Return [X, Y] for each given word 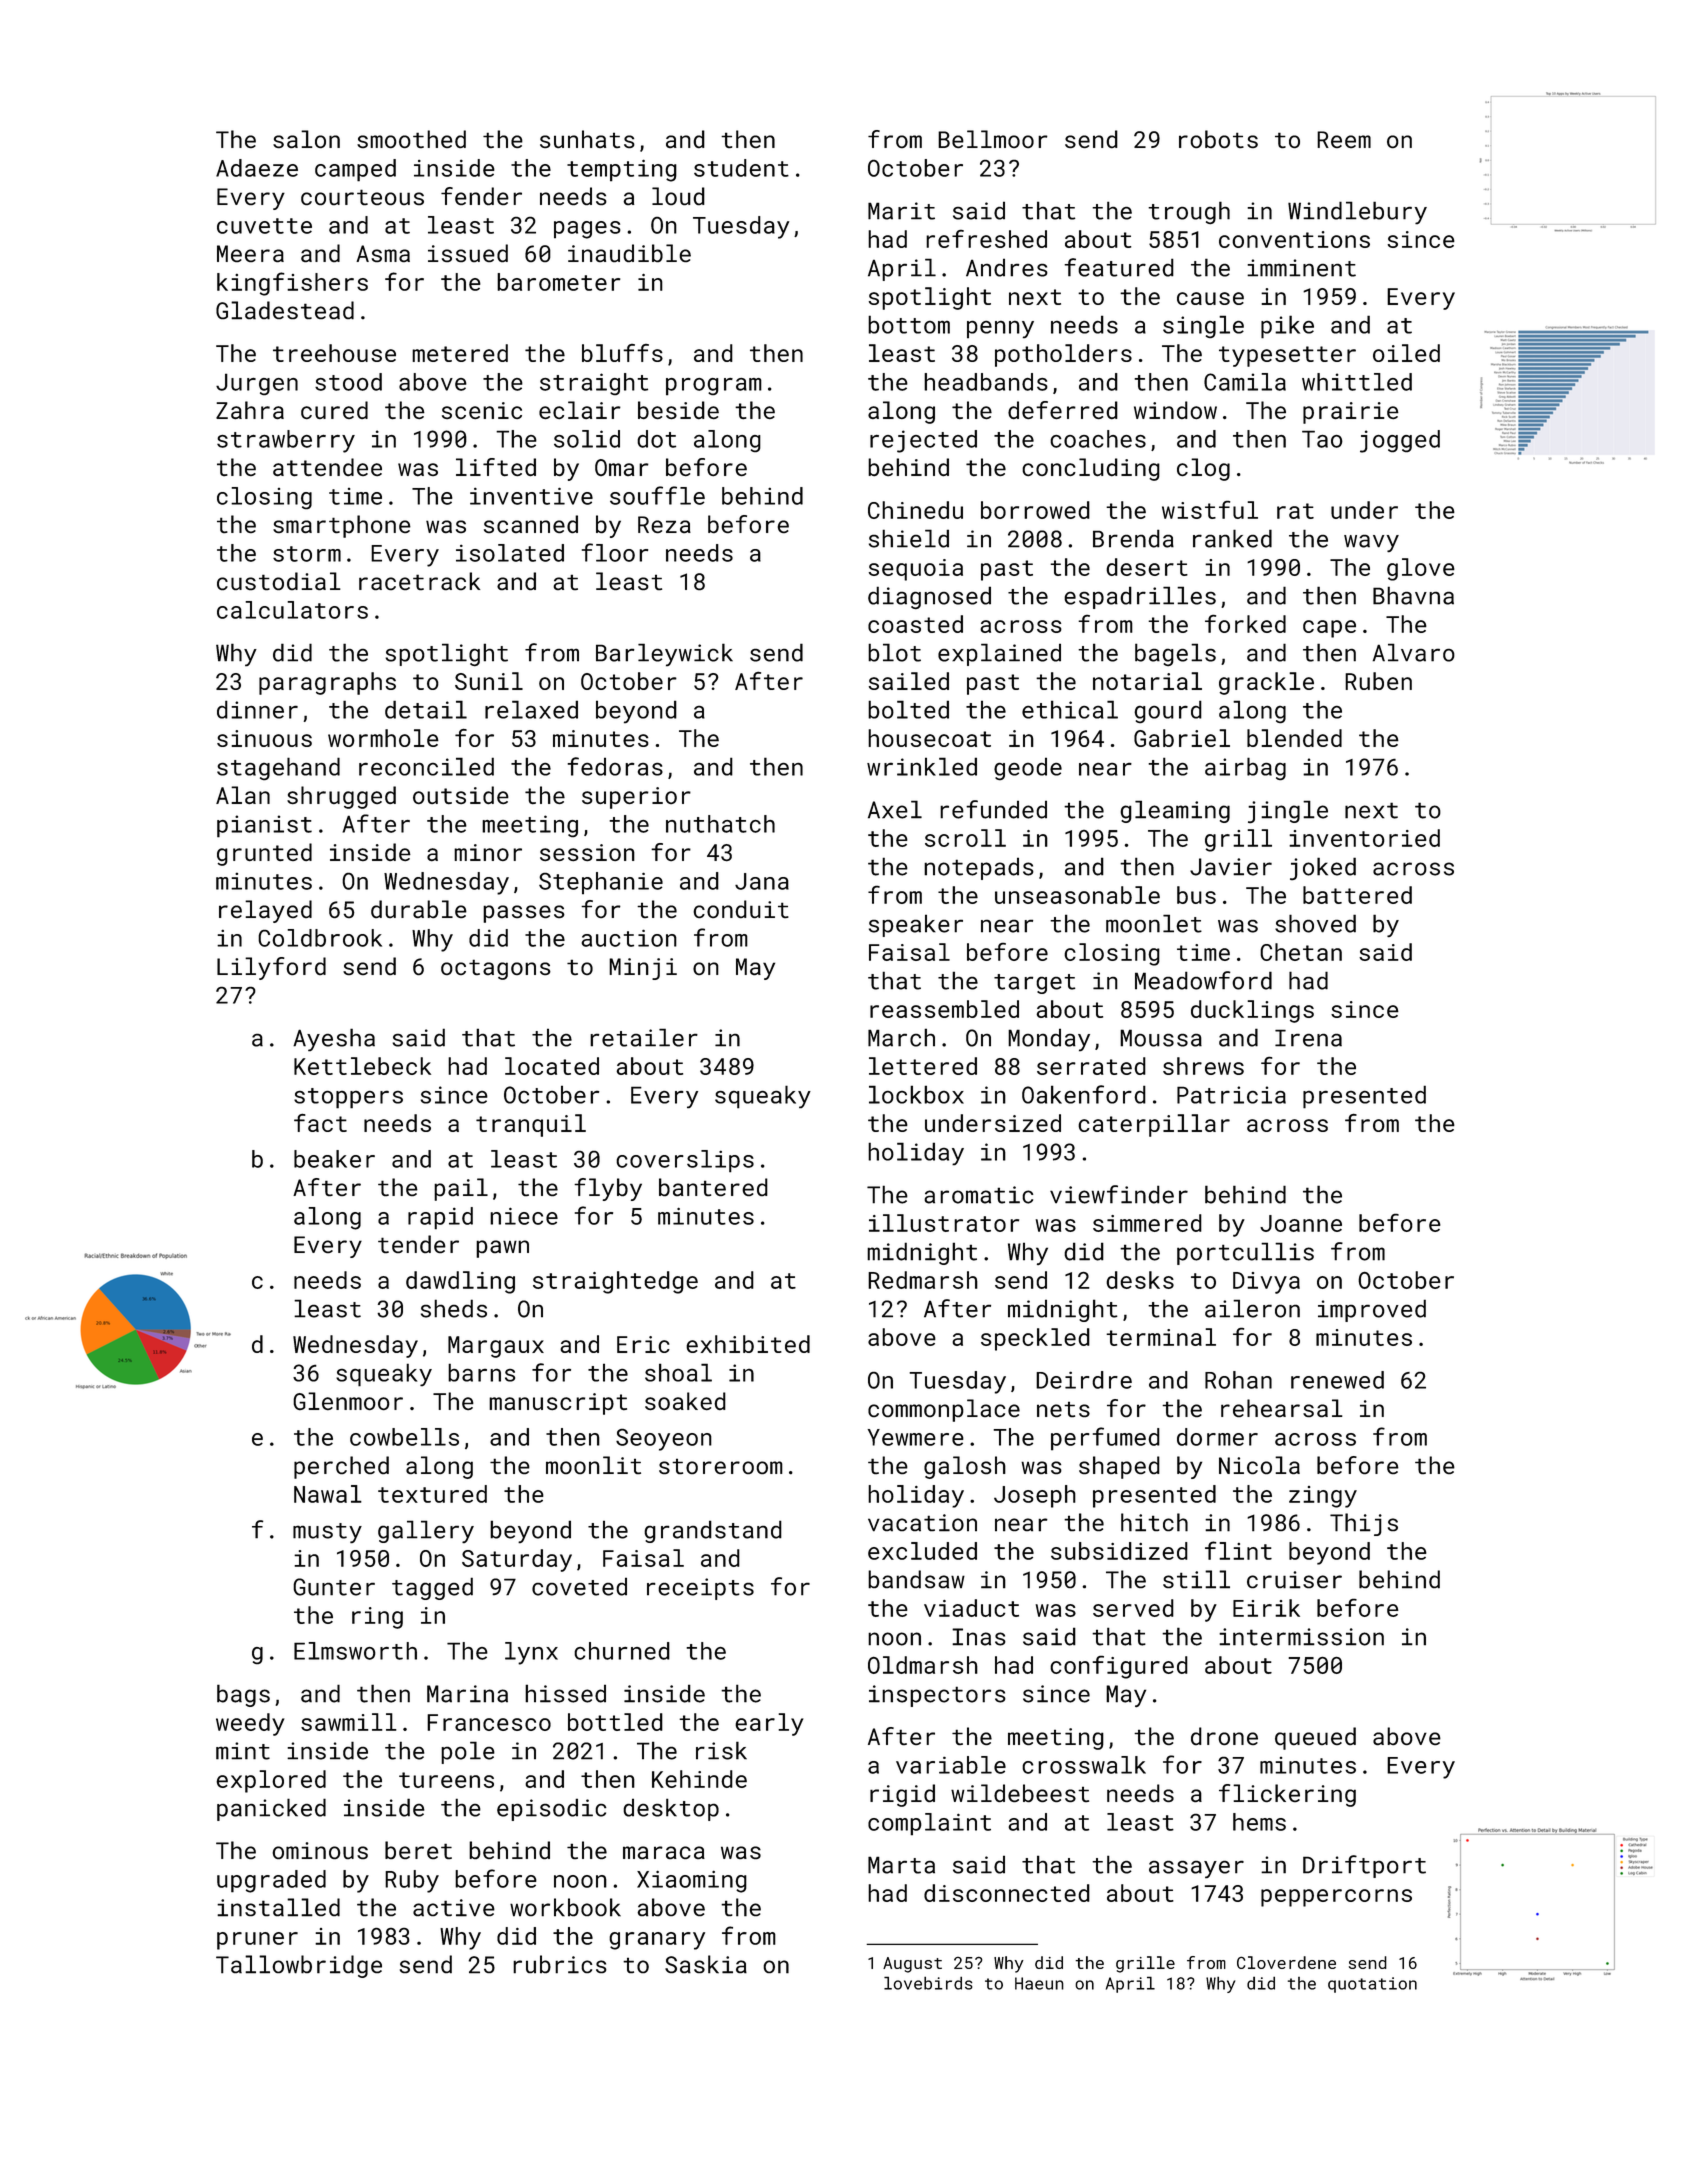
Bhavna [1413, 595]
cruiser [1294, 1580]
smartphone [342, 526]
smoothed [411, 139]
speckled [1035, 1339]
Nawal [328, 1494]
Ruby [412, 1881]
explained [999, 654]
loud [678, 196]
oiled [1406, 353]
